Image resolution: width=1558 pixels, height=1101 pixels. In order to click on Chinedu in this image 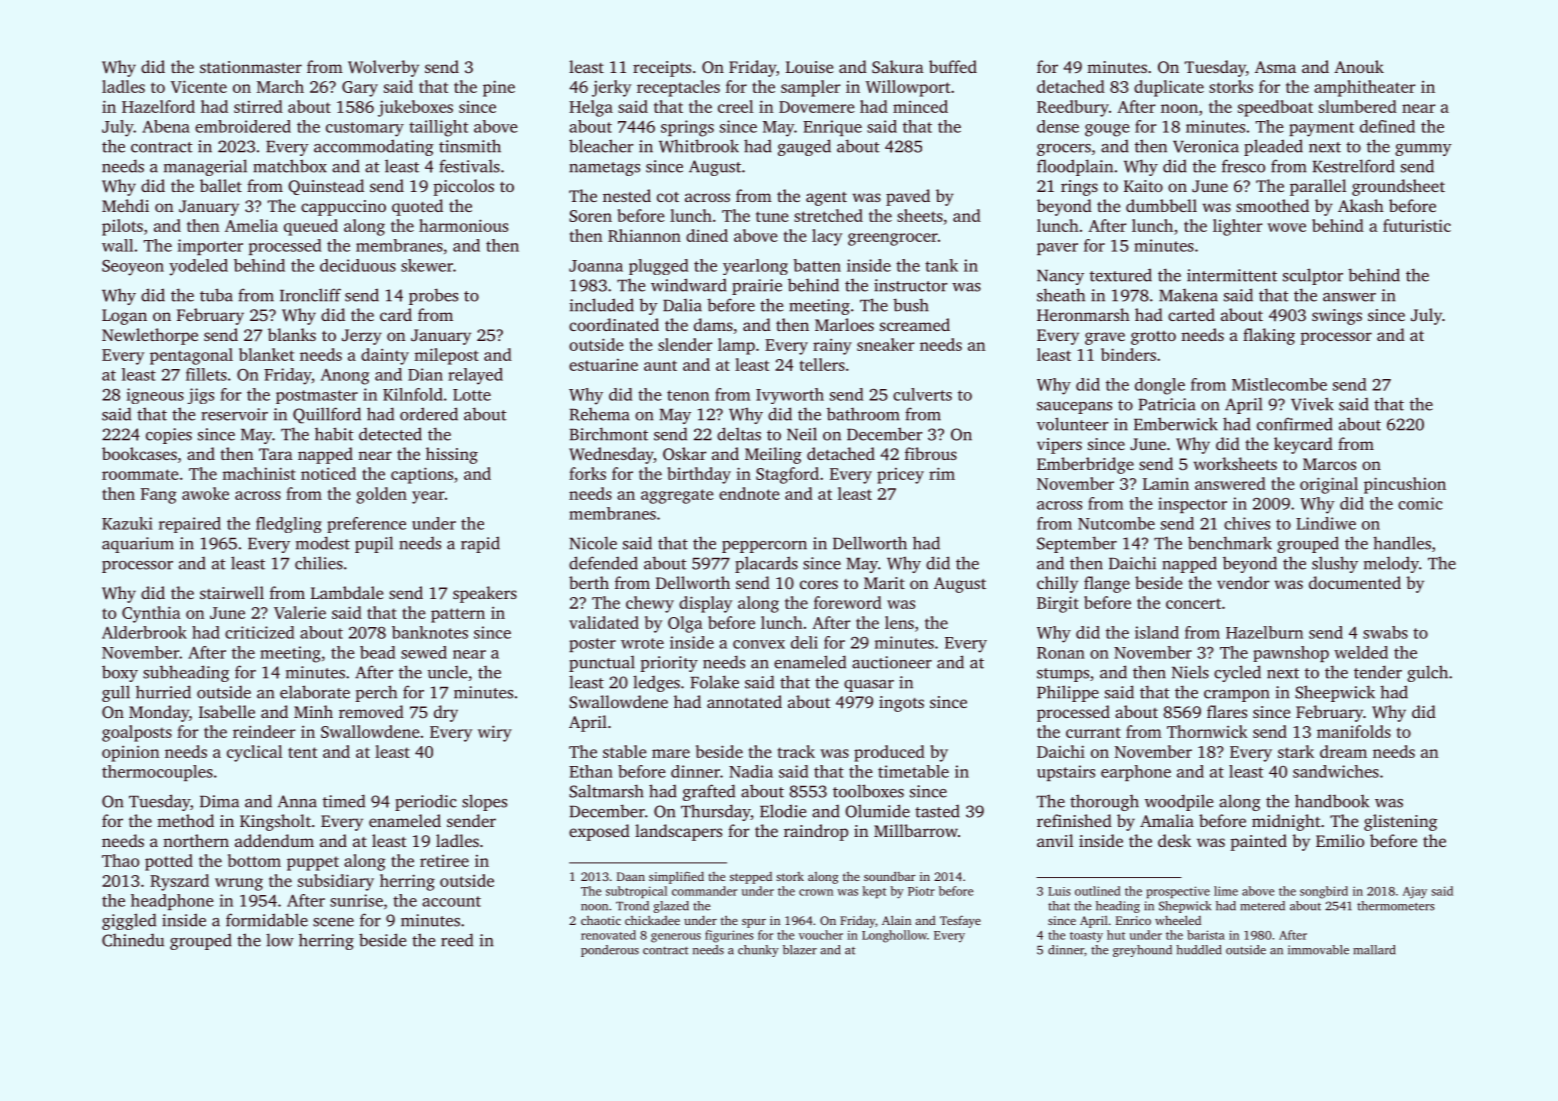, I will do `click(133, 940)`.
